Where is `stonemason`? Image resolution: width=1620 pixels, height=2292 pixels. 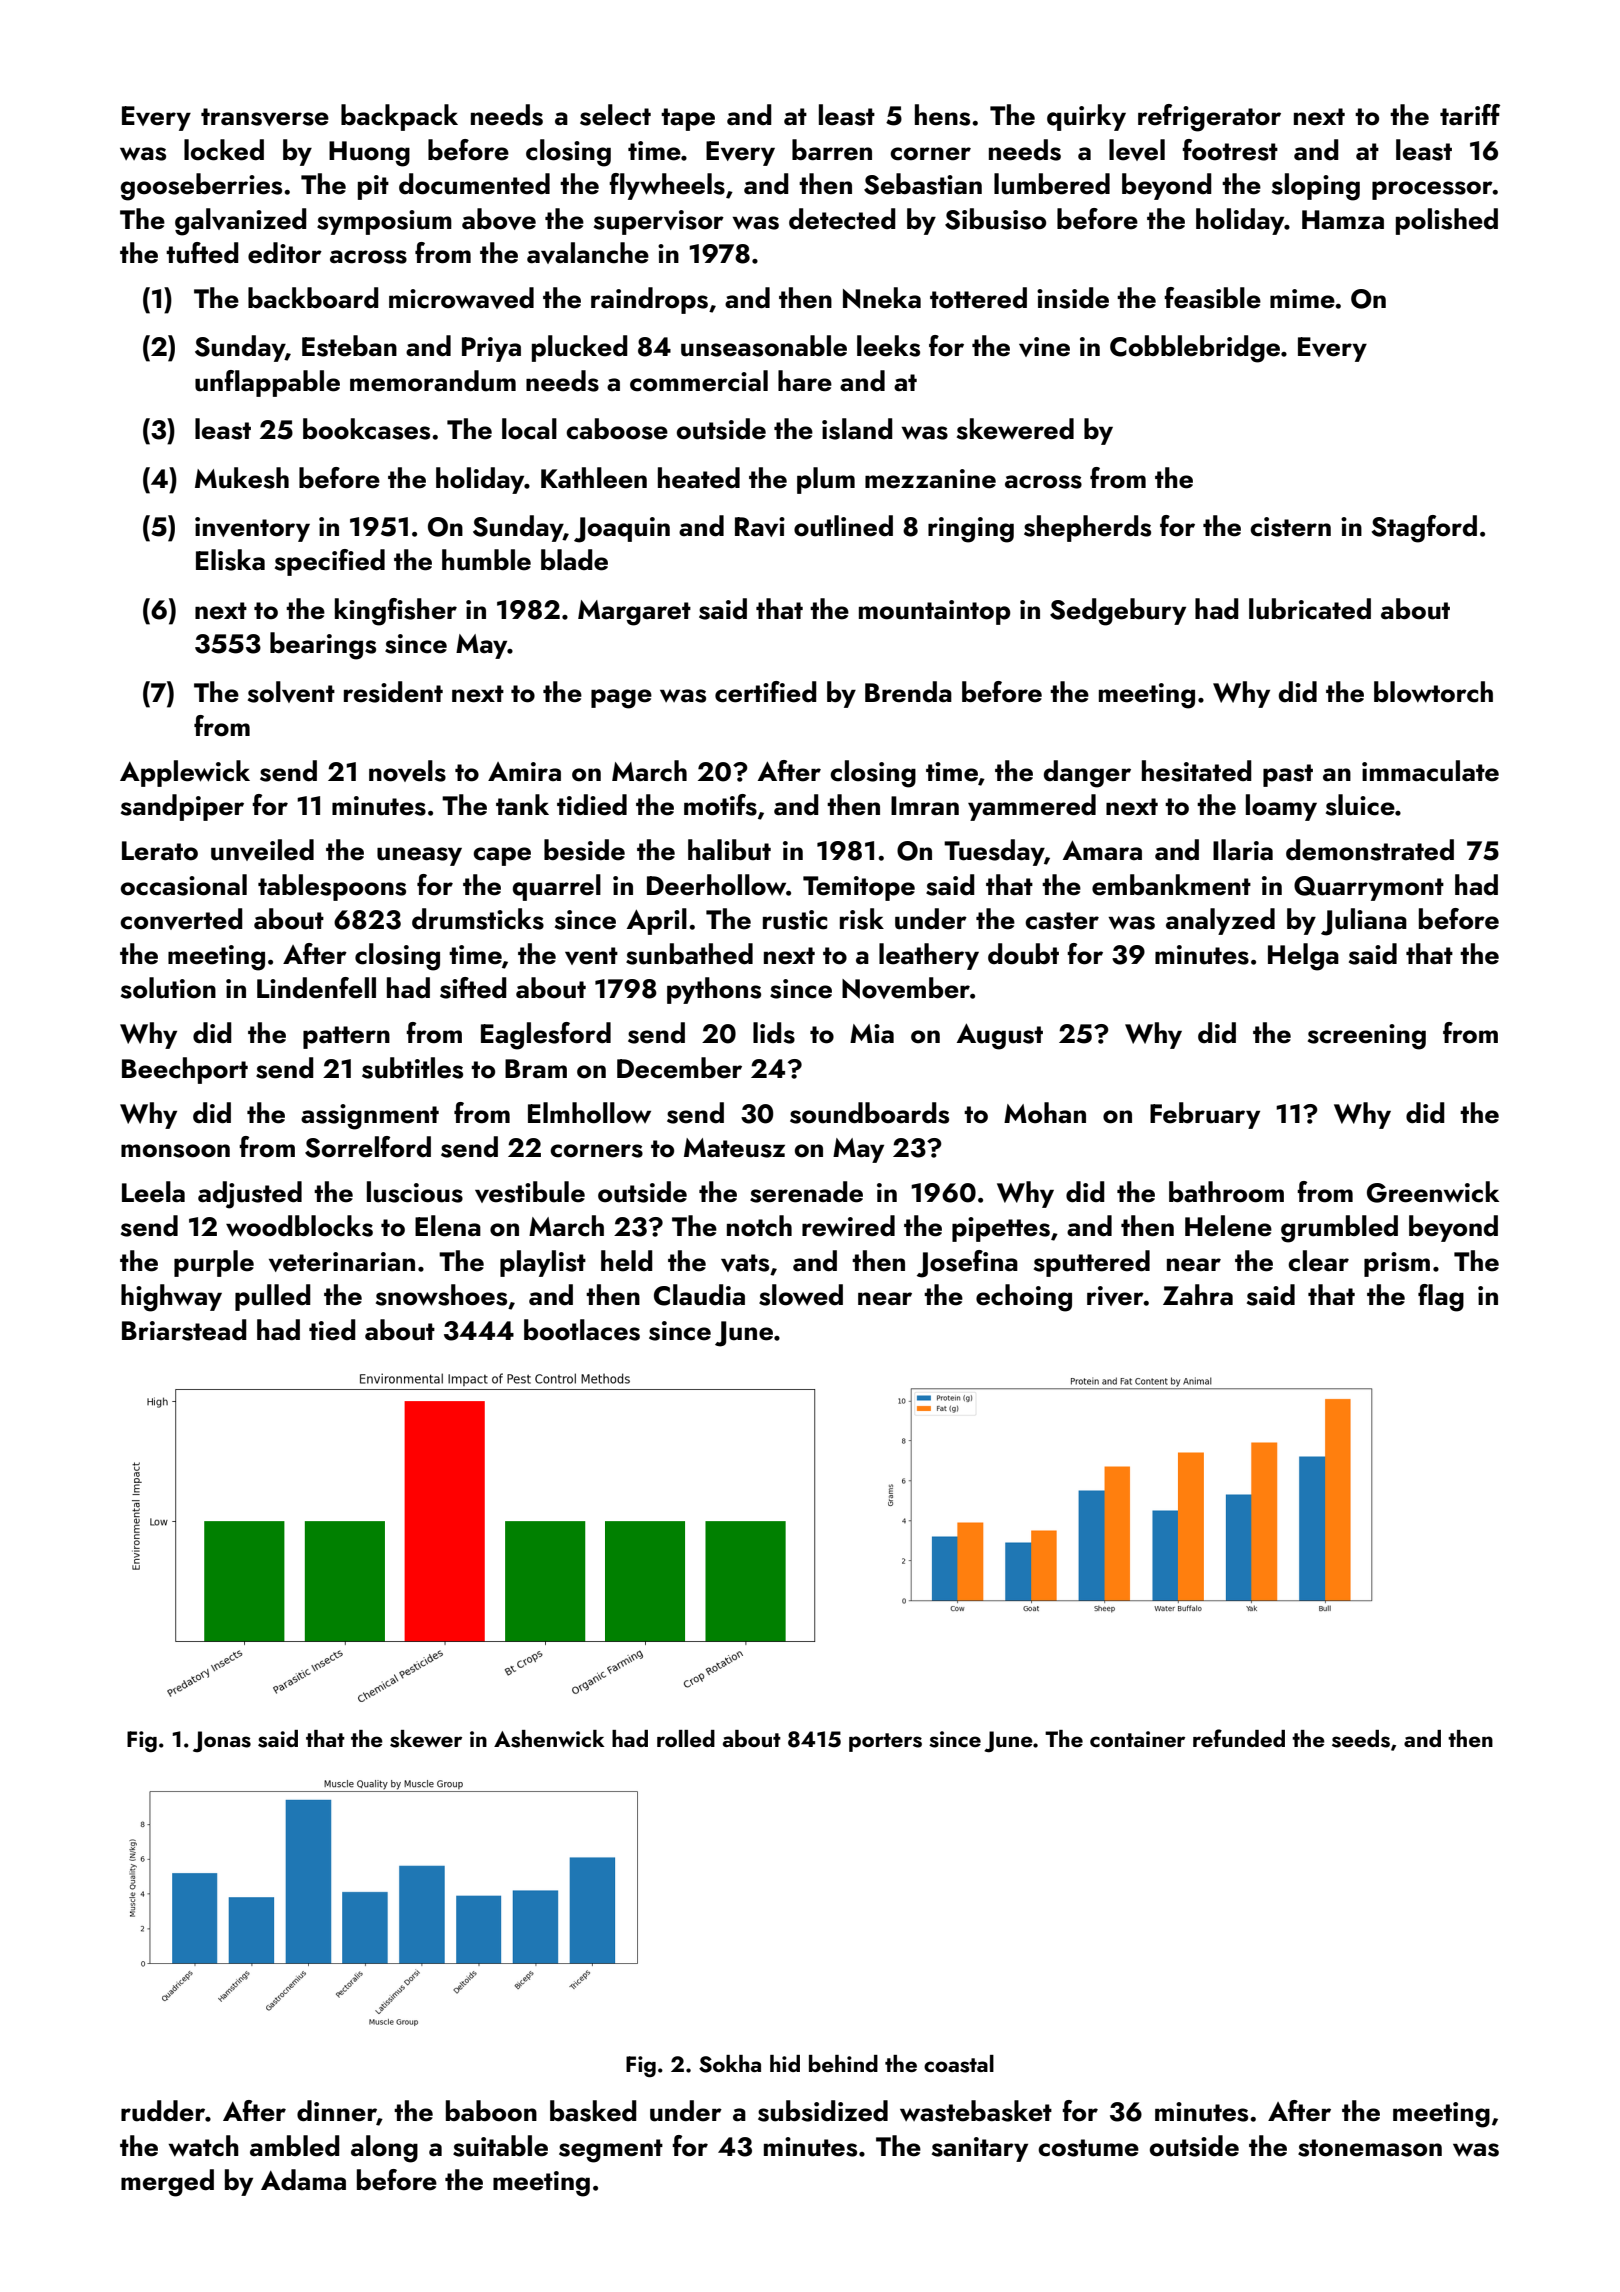 stonemason is located at coordinates (1370, 2148).
